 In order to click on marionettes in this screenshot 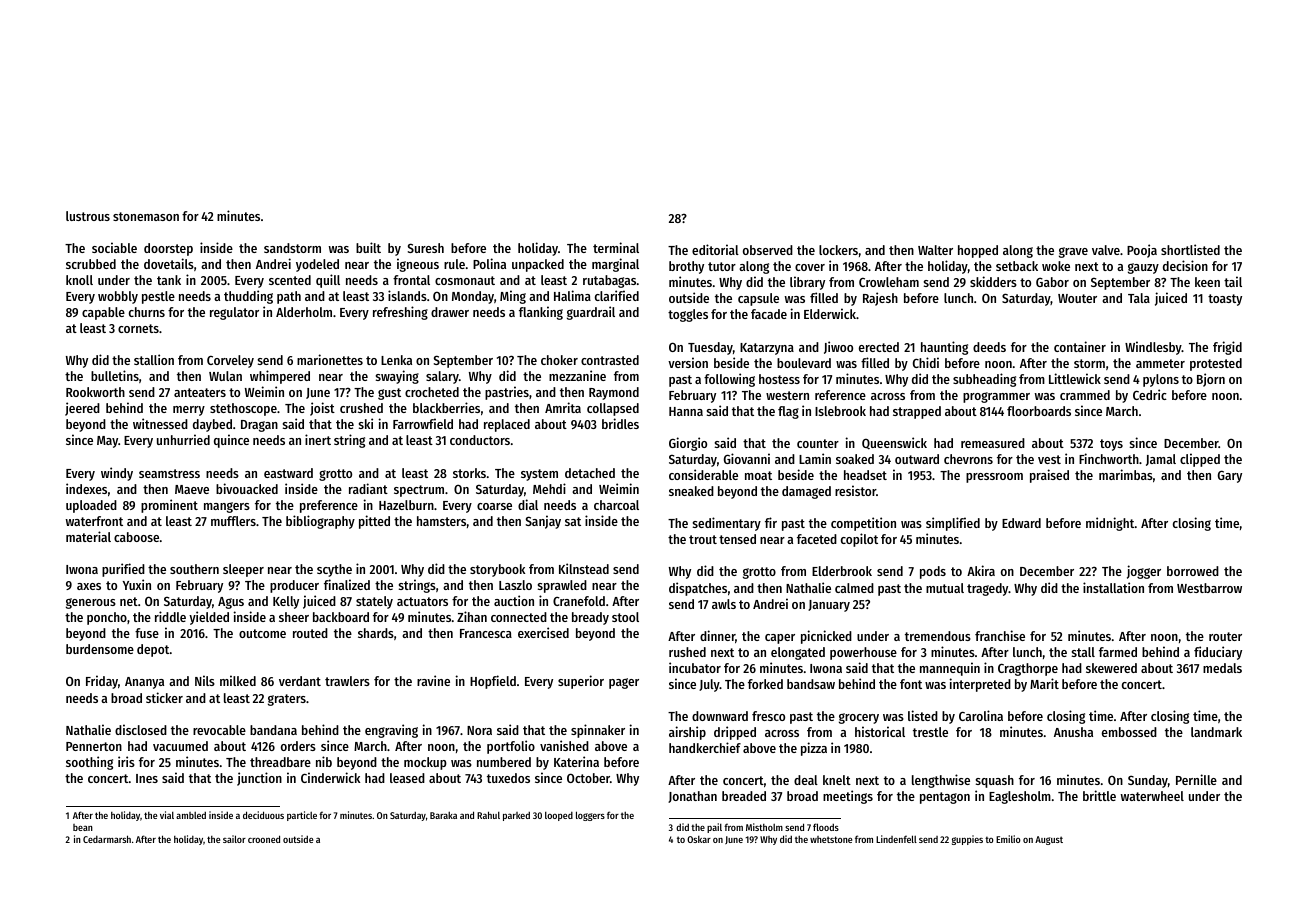, I will do `click(330, 359)`.
